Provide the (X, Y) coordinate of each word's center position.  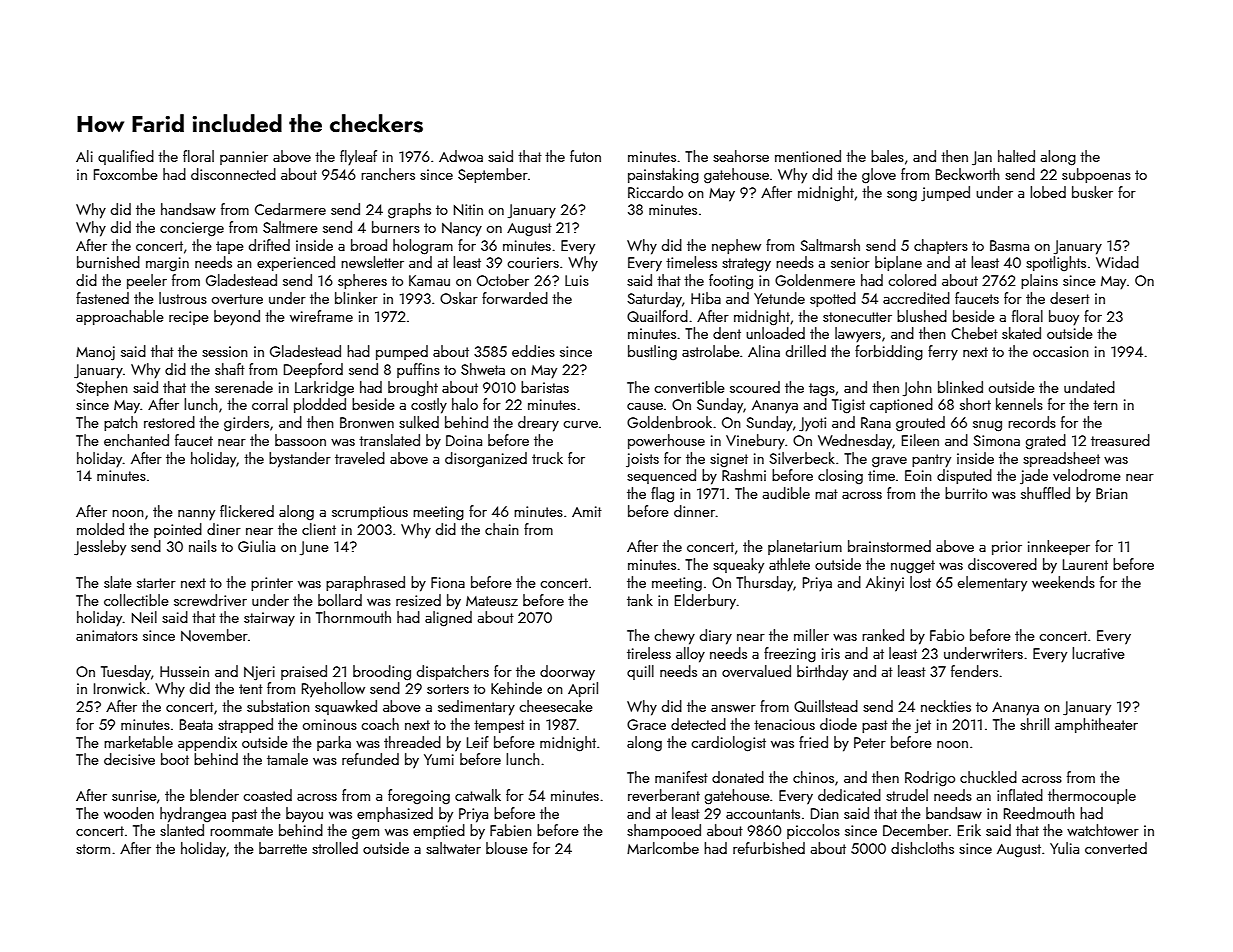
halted (1016, 156)
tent (251, 689)
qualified (126, 157)
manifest (681, 777)
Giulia (256, 546)
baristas (545, 387)
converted (1116, 848)
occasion (1061, 351)
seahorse (741, 156)
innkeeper (1059, 547)
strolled (335, 848)
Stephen (102, 388)
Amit (587, 511)
